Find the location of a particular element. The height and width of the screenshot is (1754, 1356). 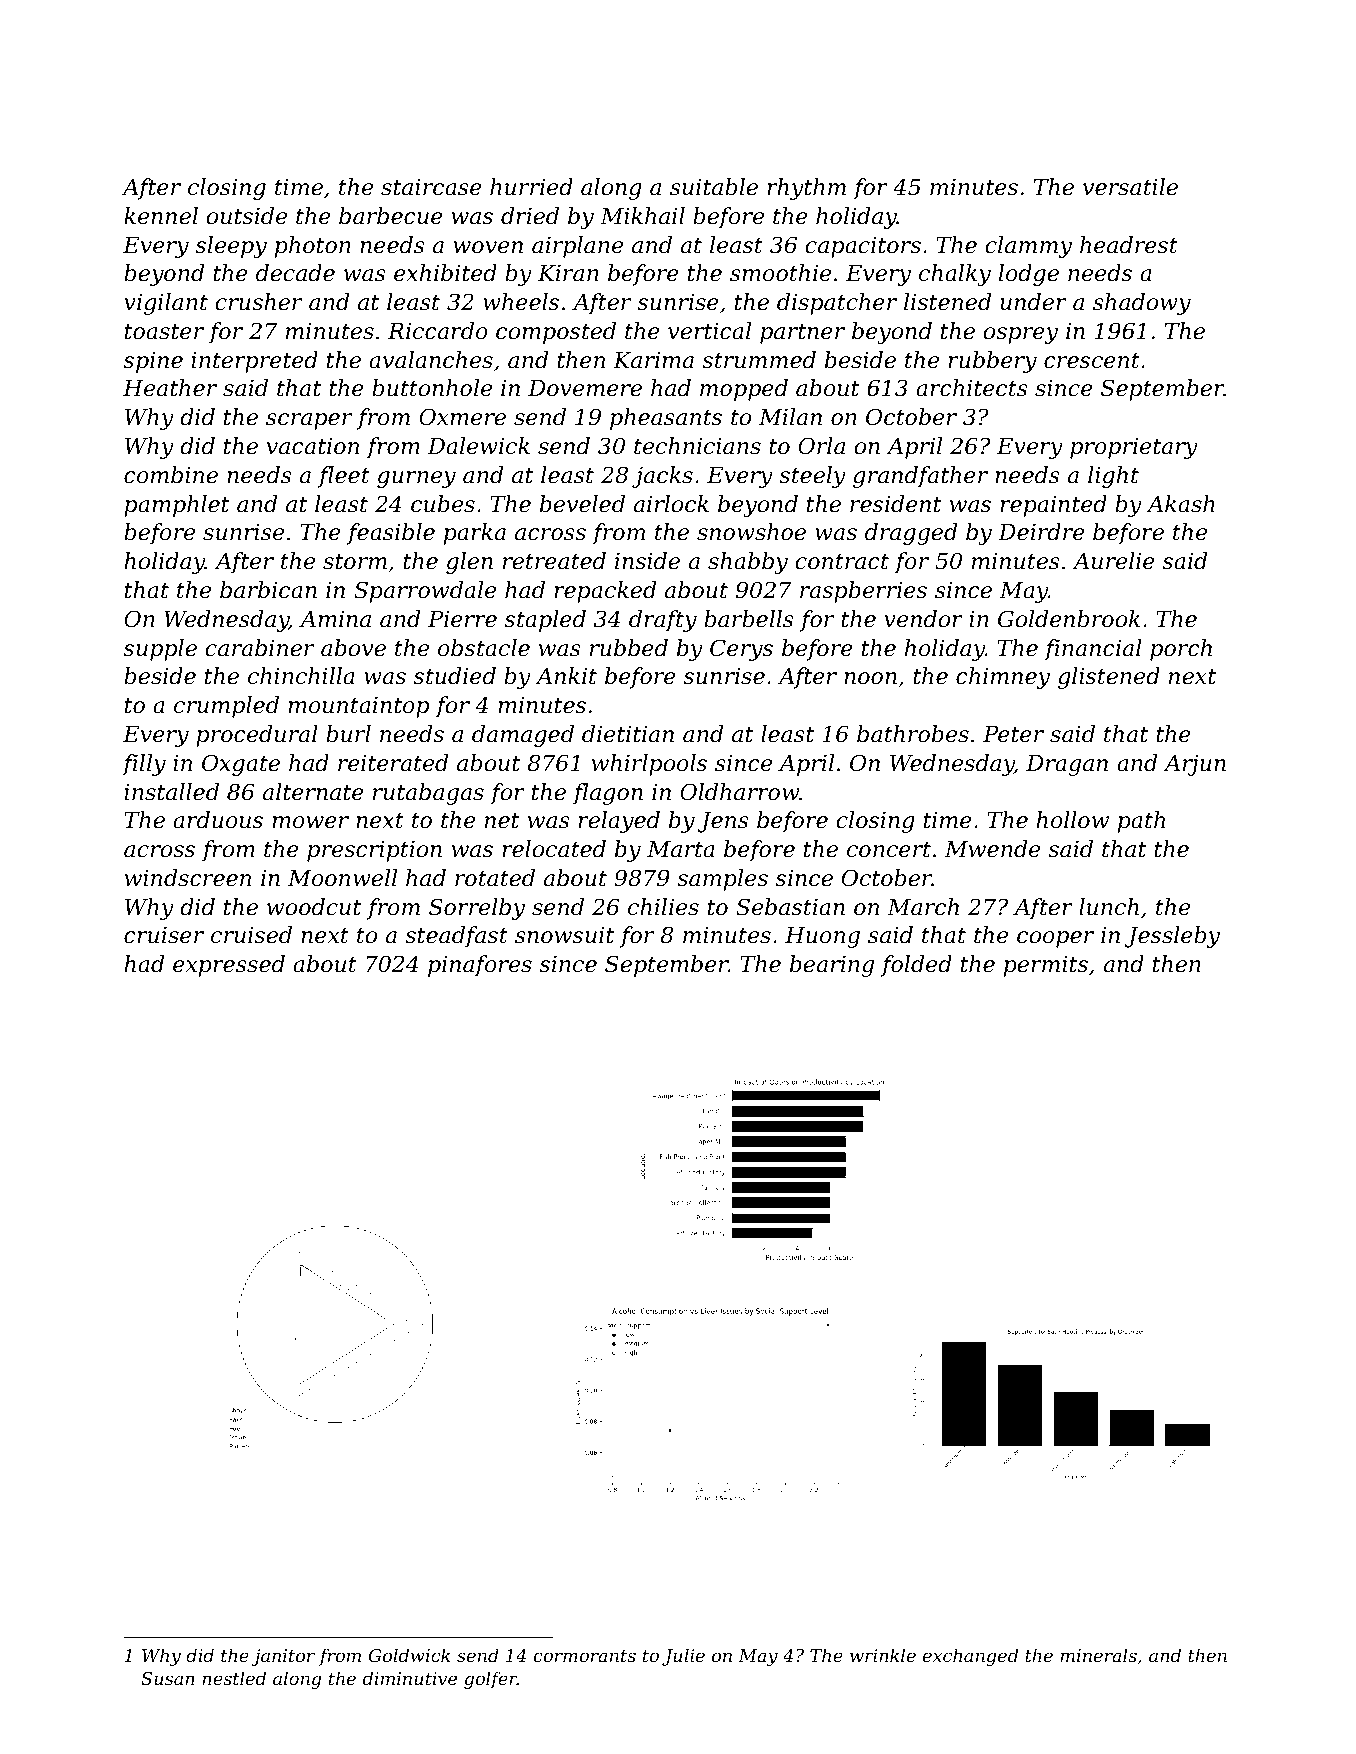

versatile is located at coordinates (1130, 187).
